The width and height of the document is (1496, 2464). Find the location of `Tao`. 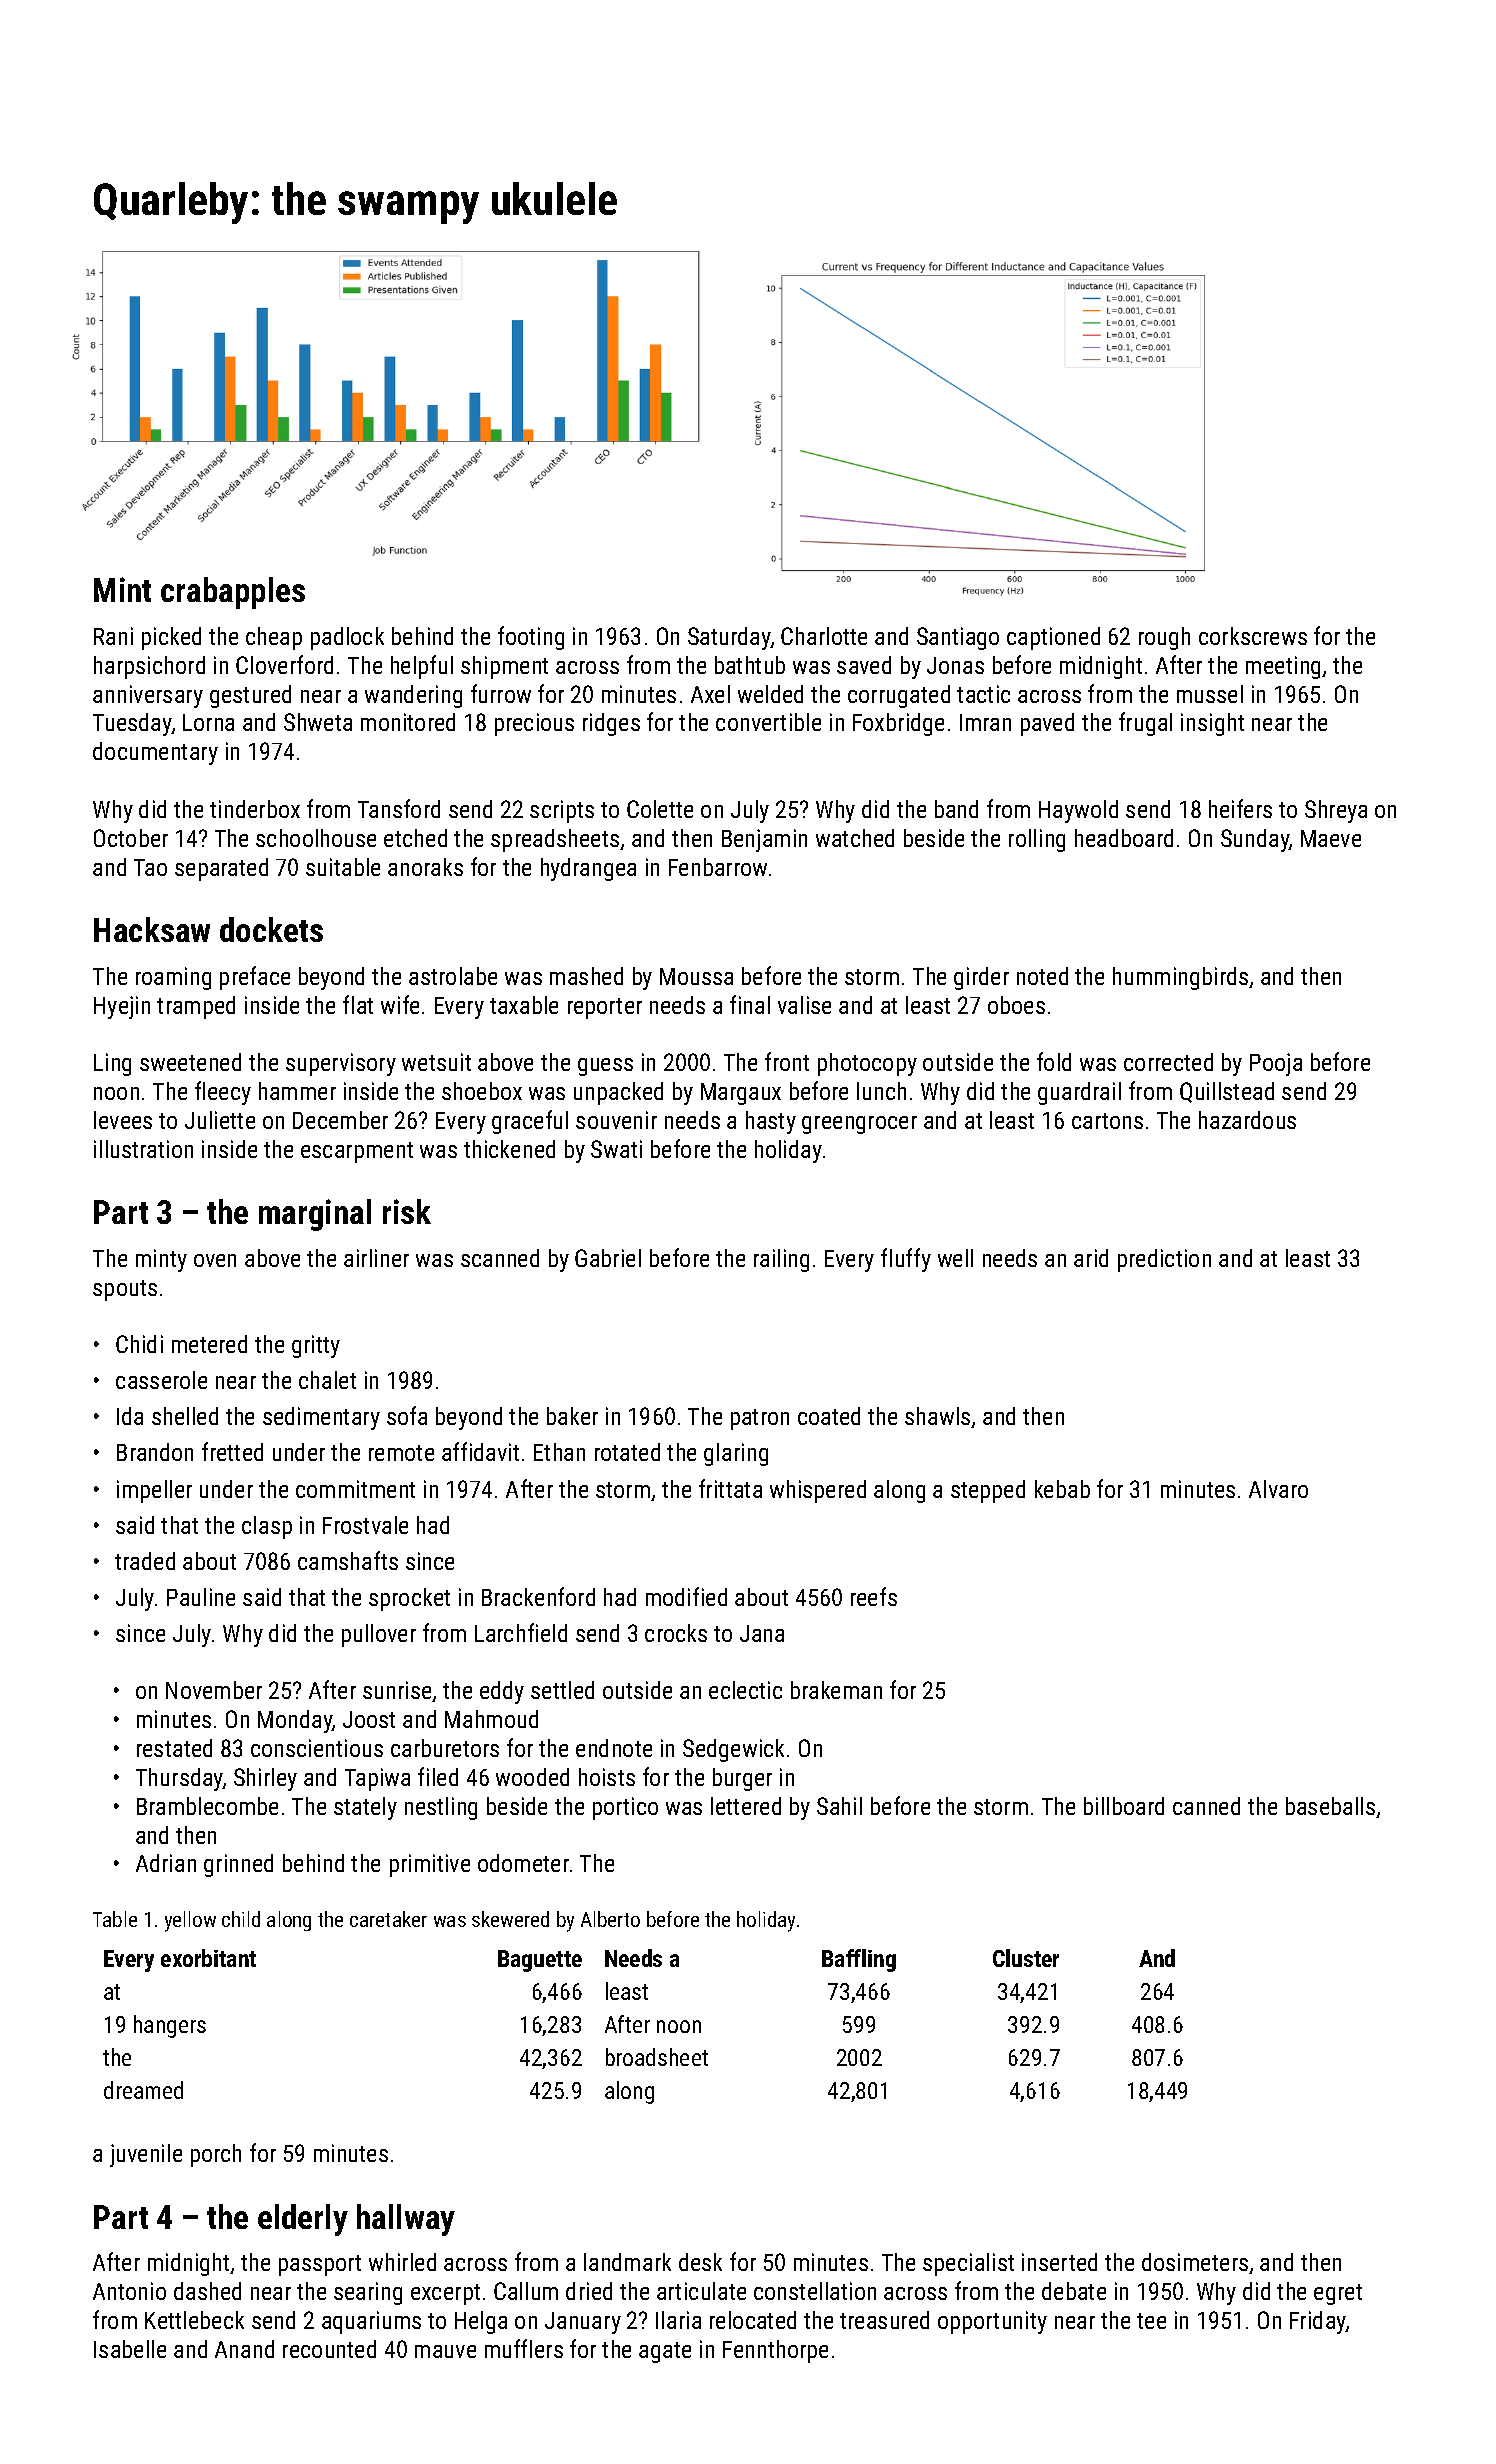

Tao is located at coordinates (150, 867).
